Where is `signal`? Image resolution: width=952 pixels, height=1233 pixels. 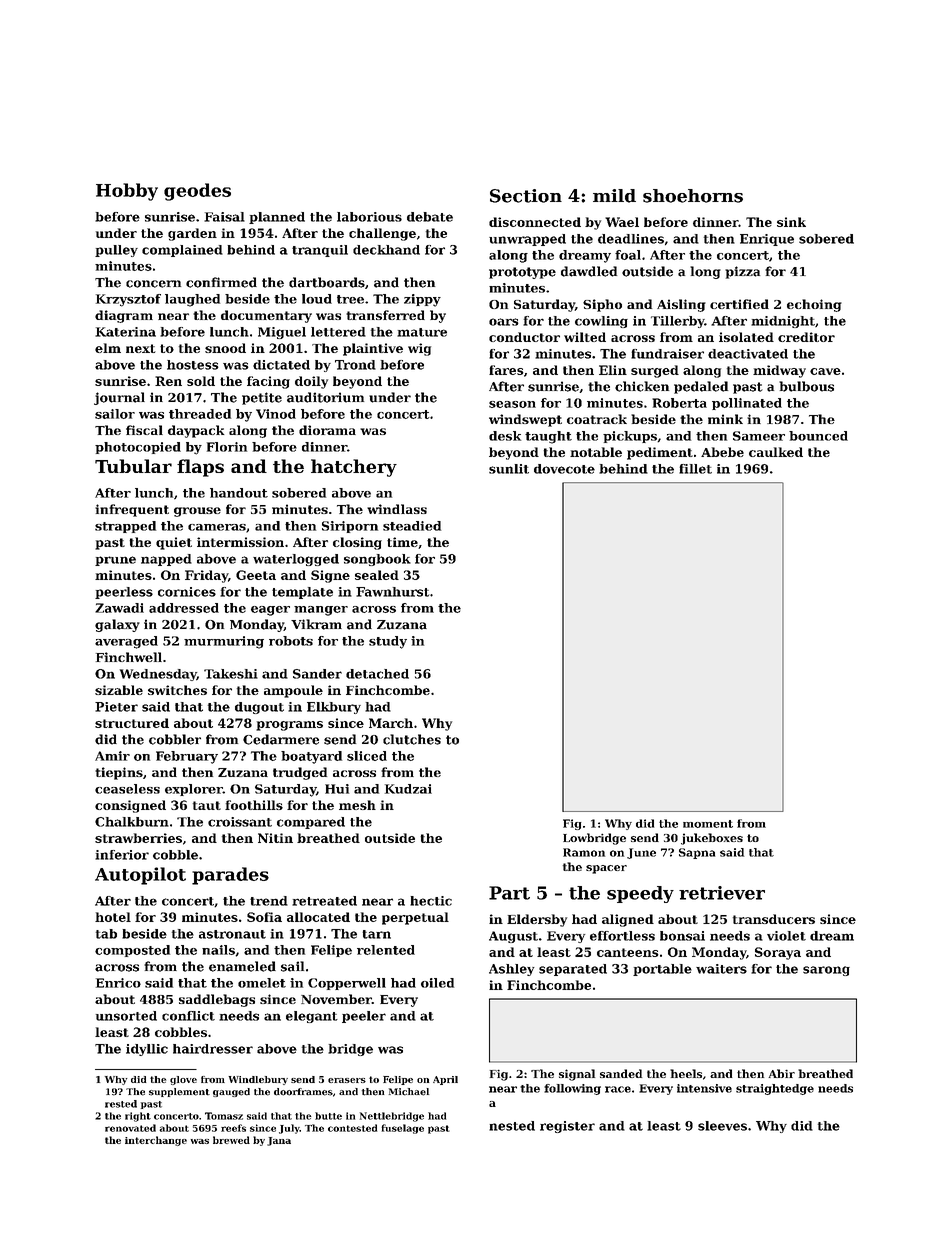 signal is located at coordinates (577, 1075).
